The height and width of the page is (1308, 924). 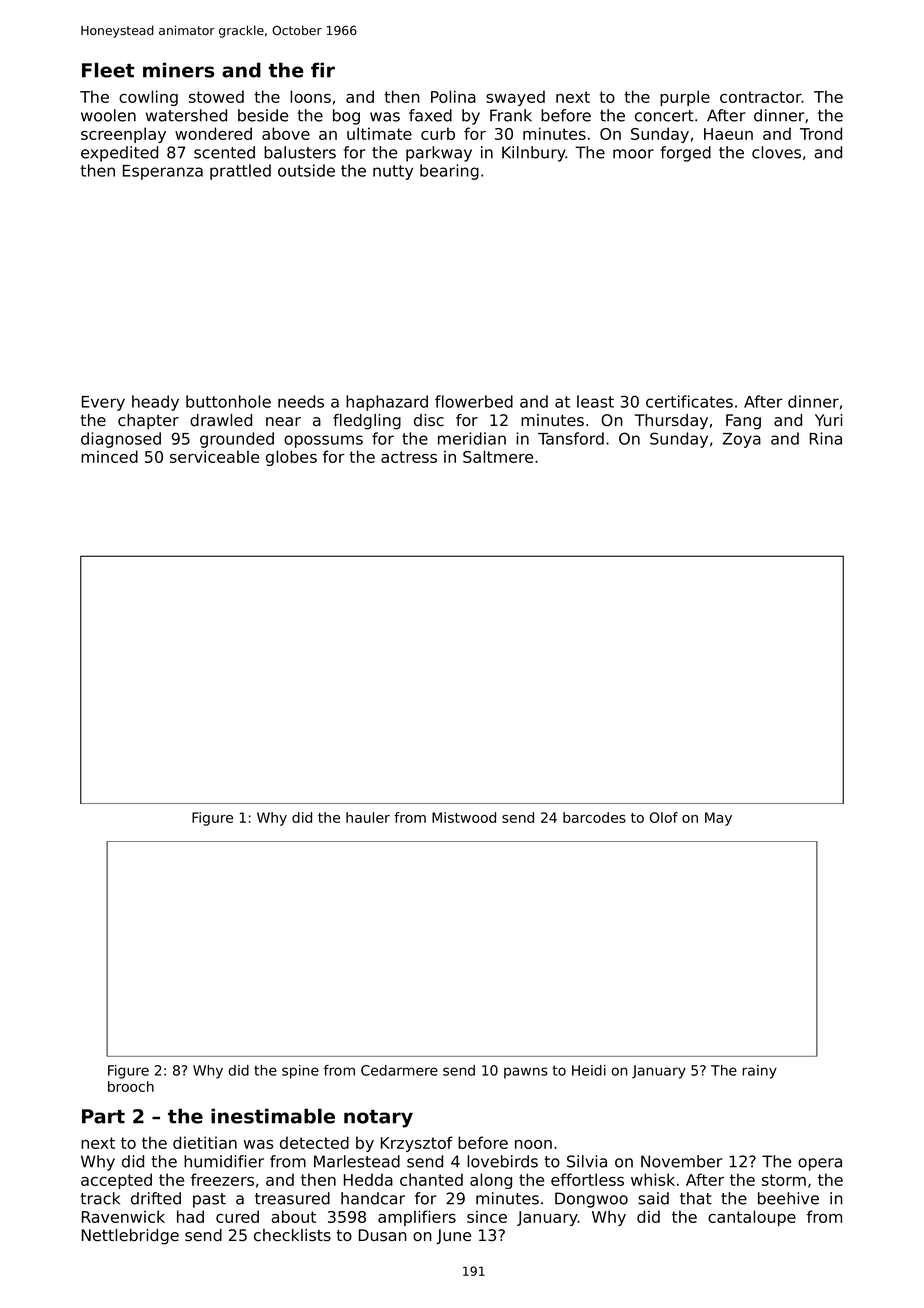 I want to click on expedited, so click(x=119, y=154).
